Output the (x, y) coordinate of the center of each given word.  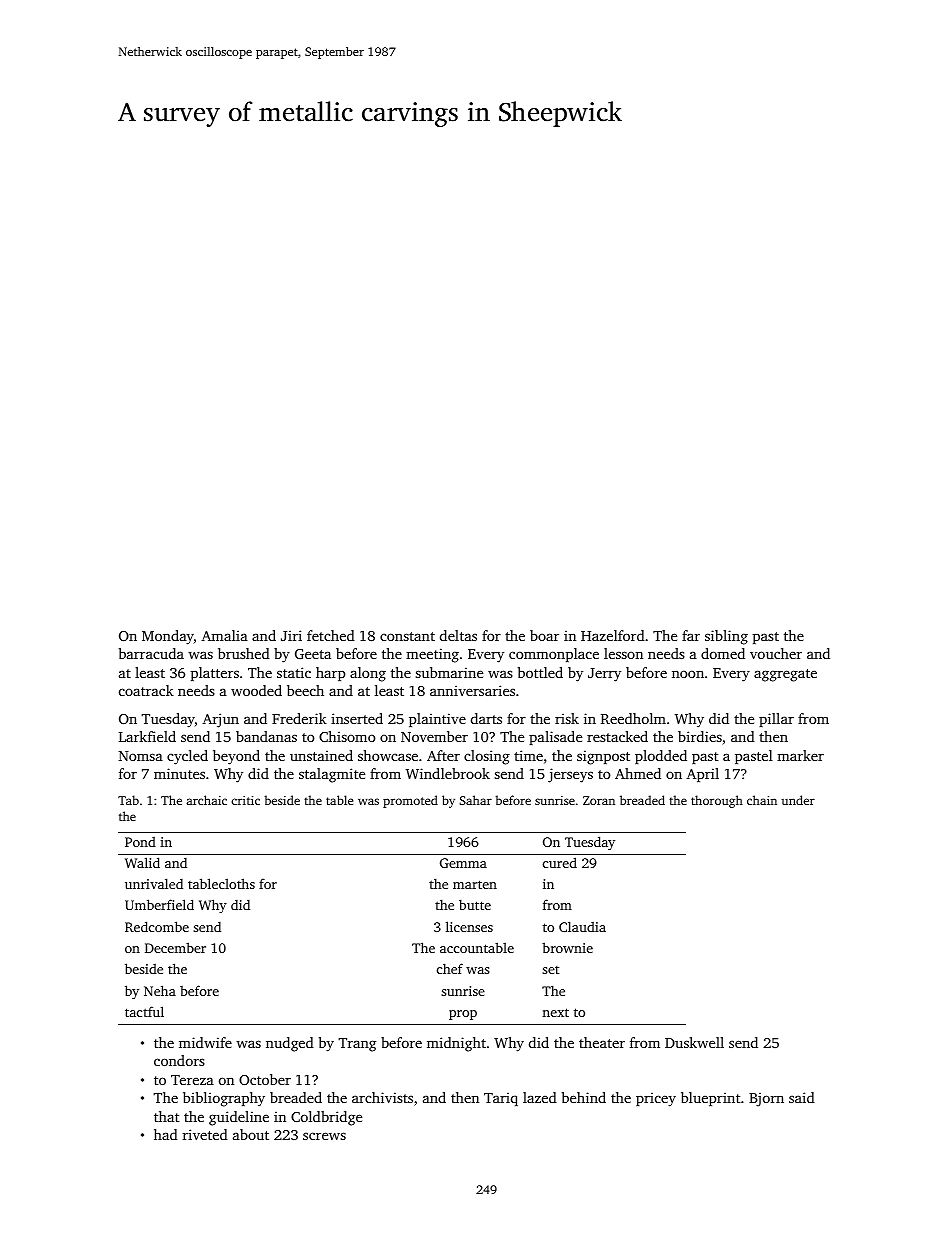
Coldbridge (326, 1118)
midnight (456, 1044)
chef (450, 968)
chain (762, 800)
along (368, 674)
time (528, 755)
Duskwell (694, 1042)
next (555, 1012)
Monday (168, 637)
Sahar (476, 800)
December (175, 947)
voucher (776, 653)
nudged (290, 1044)
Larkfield (147, 736)
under (798, 800)
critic (245, 800)
